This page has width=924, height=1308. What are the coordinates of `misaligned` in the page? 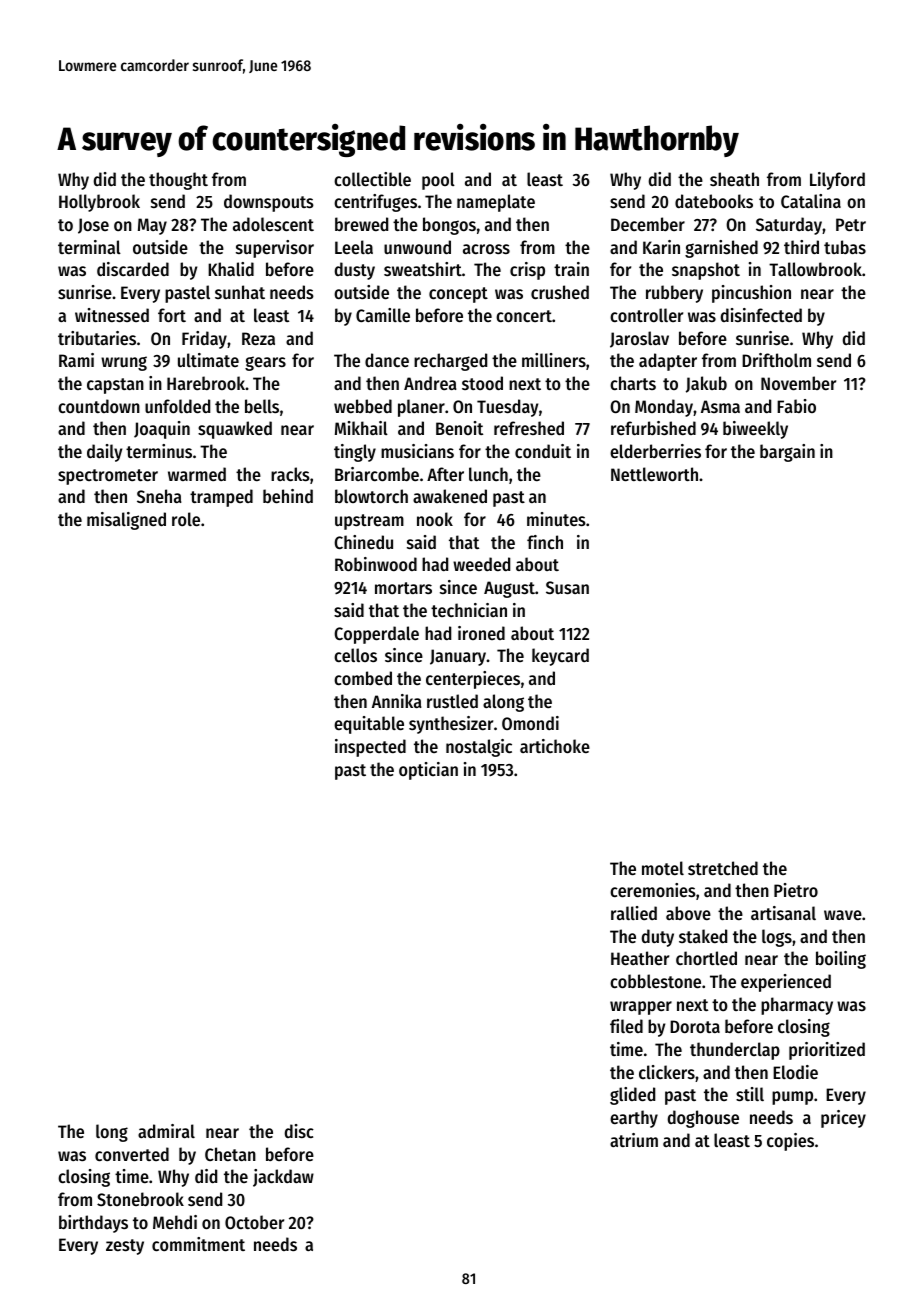 It's located at (126, 521).
